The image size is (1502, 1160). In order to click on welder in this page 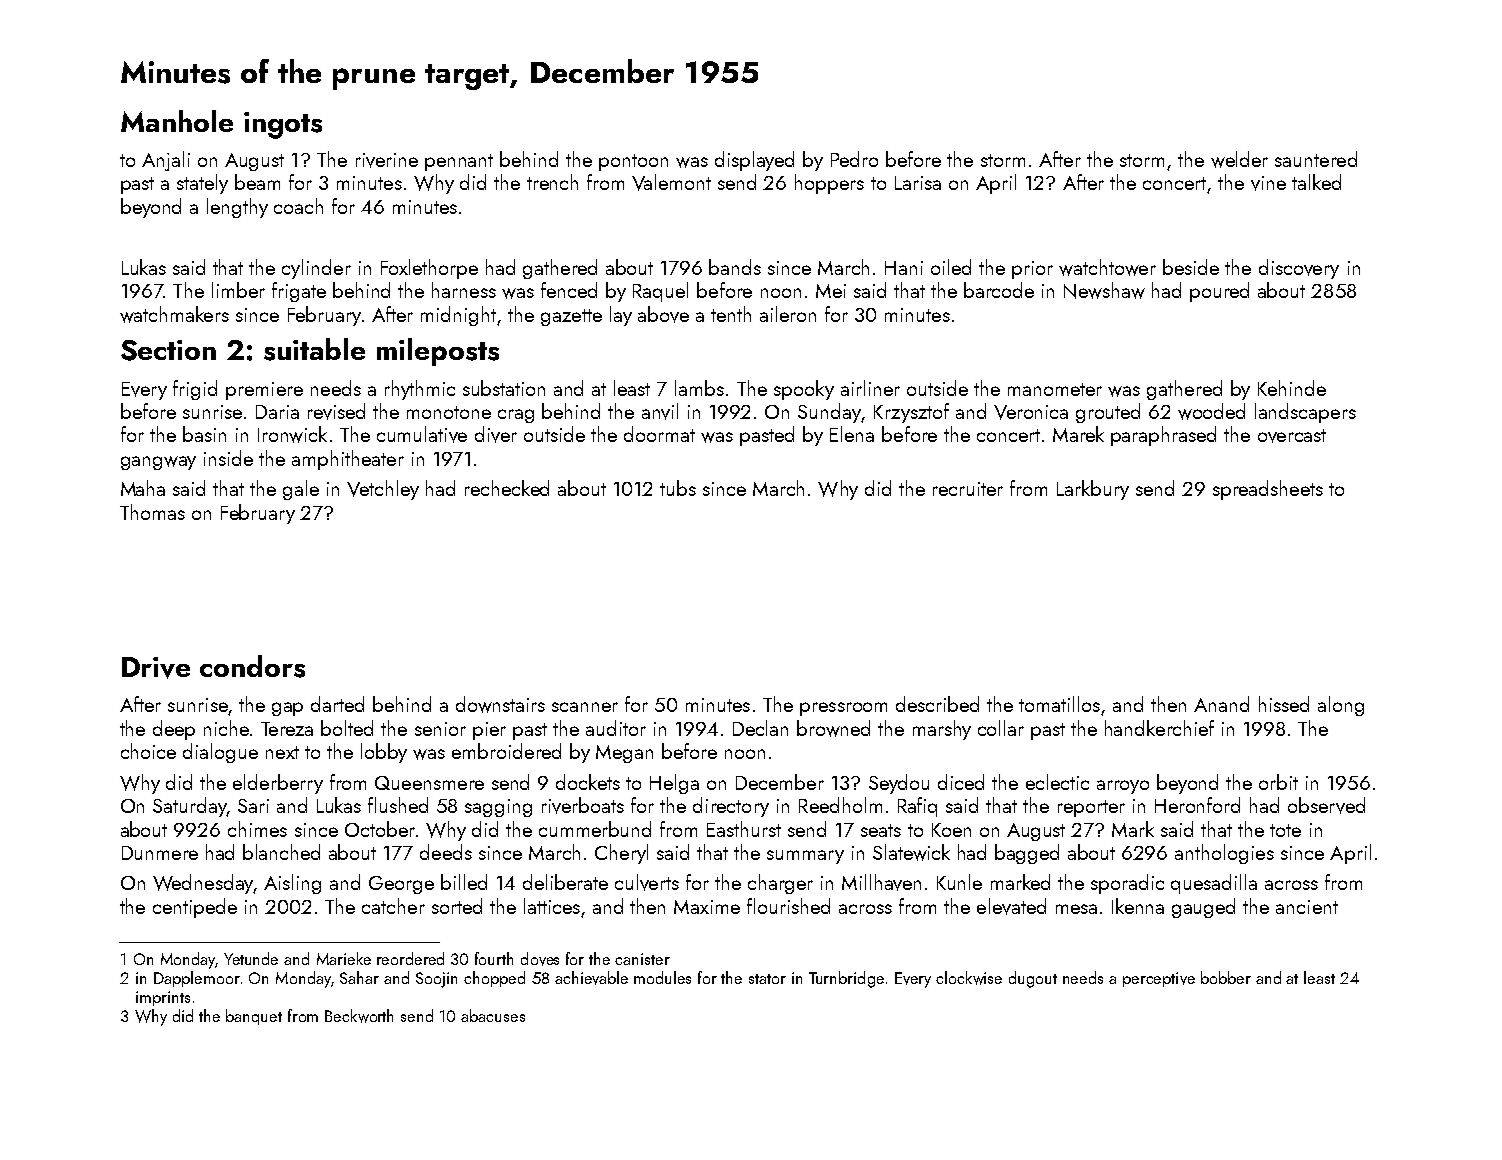, I will do `click(1239, 159)`.
